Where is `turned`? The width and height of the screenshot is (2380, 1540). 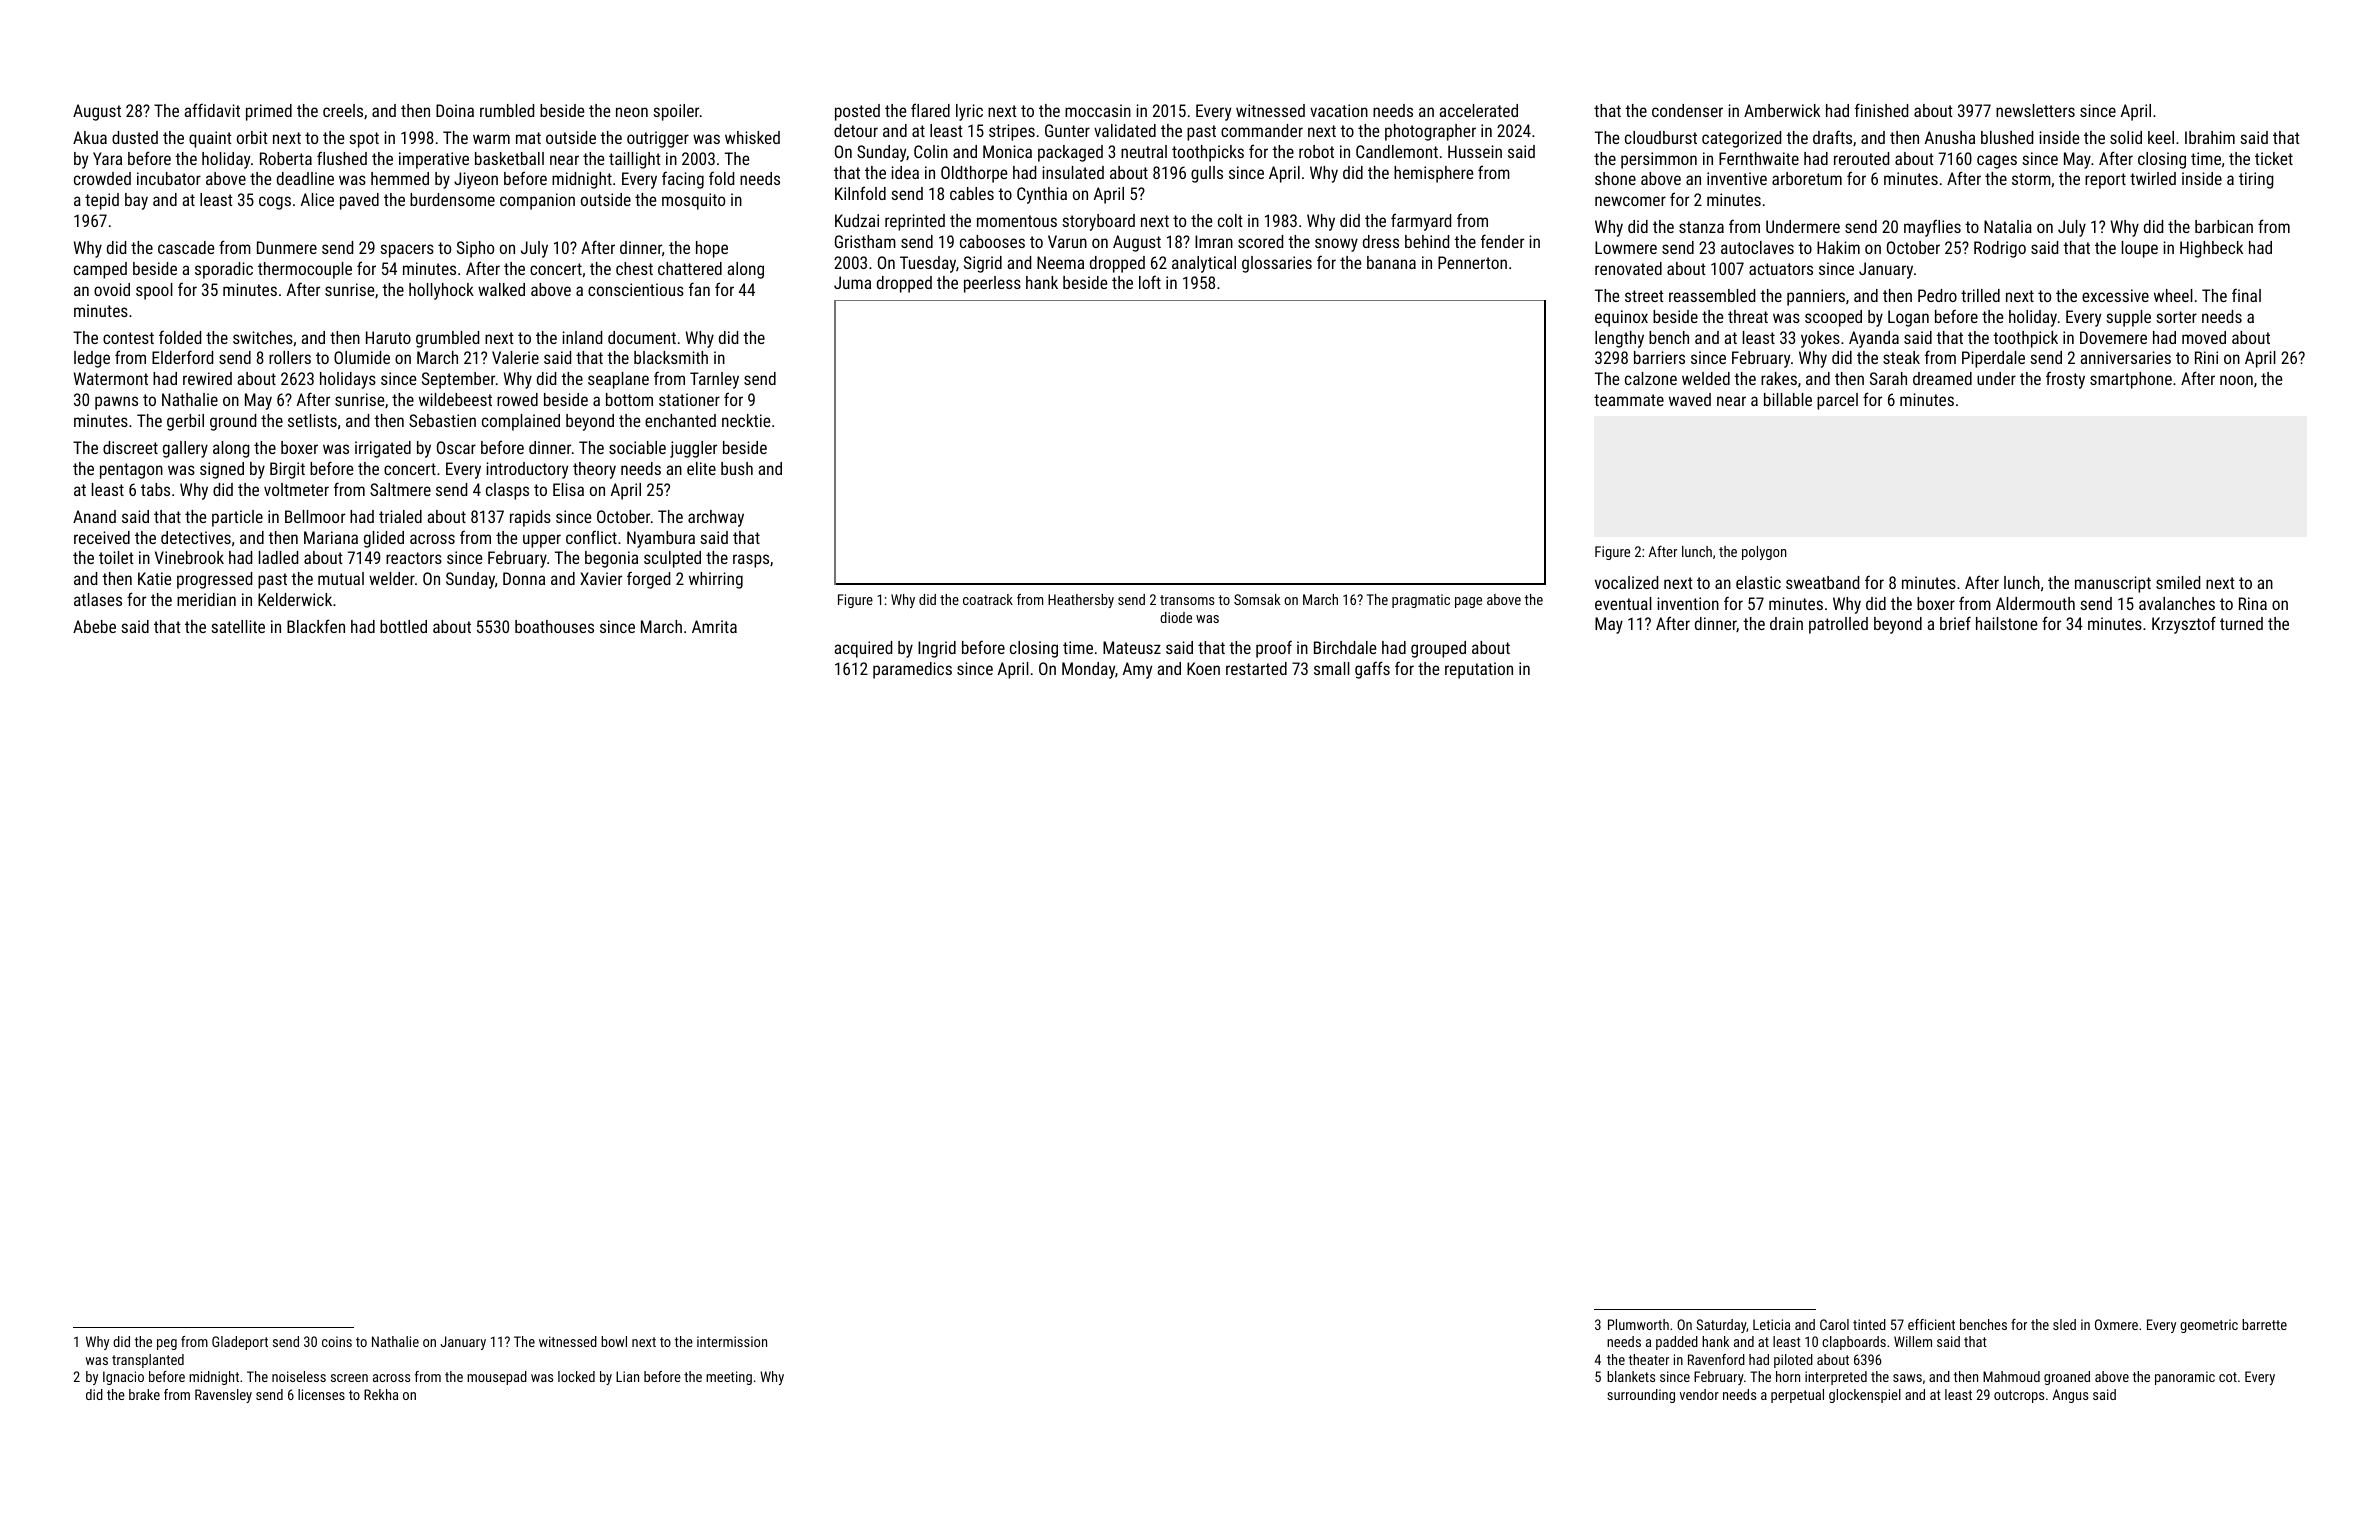
turned is located at coordinates (2241, 623).
